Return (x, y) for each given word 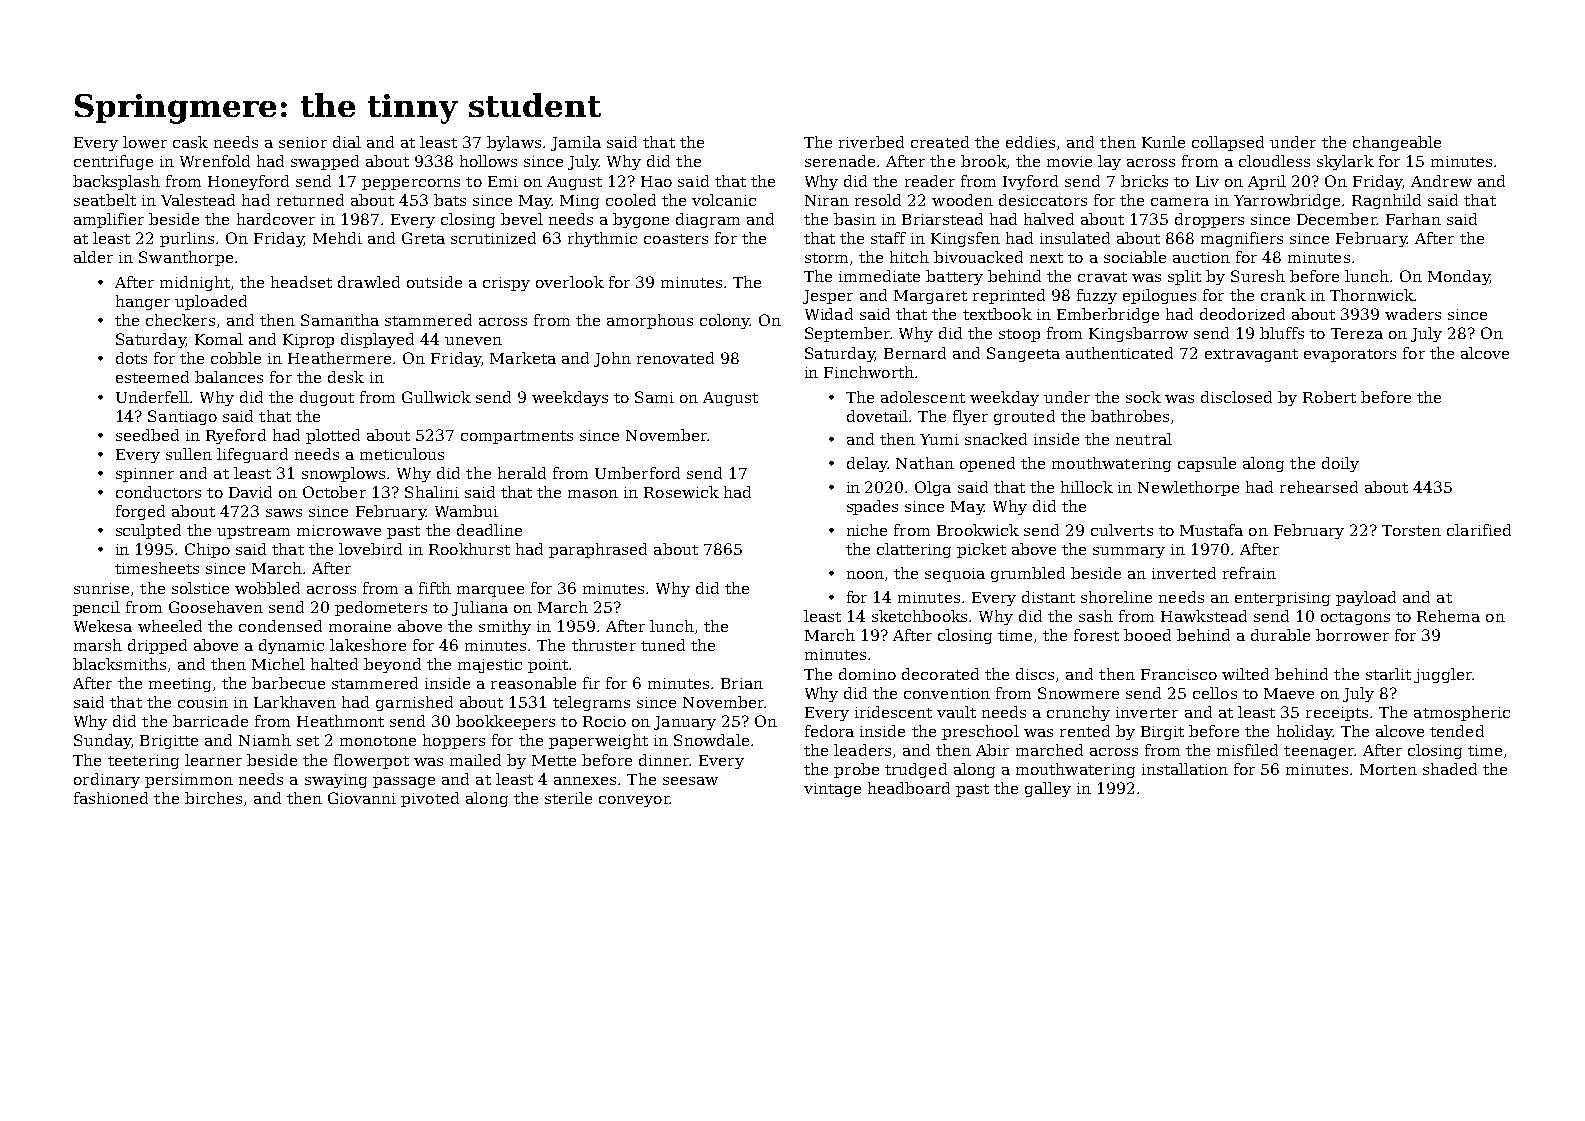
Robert (1329, 397)
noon (865, 575)
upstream (253, 532)
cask (190, 142)
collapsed (1228, 143)
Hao (656, 181)
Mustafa (1211, 530)
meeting (180, 685)
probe (856, 770)
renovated (675, 358)
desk (346, 377)
